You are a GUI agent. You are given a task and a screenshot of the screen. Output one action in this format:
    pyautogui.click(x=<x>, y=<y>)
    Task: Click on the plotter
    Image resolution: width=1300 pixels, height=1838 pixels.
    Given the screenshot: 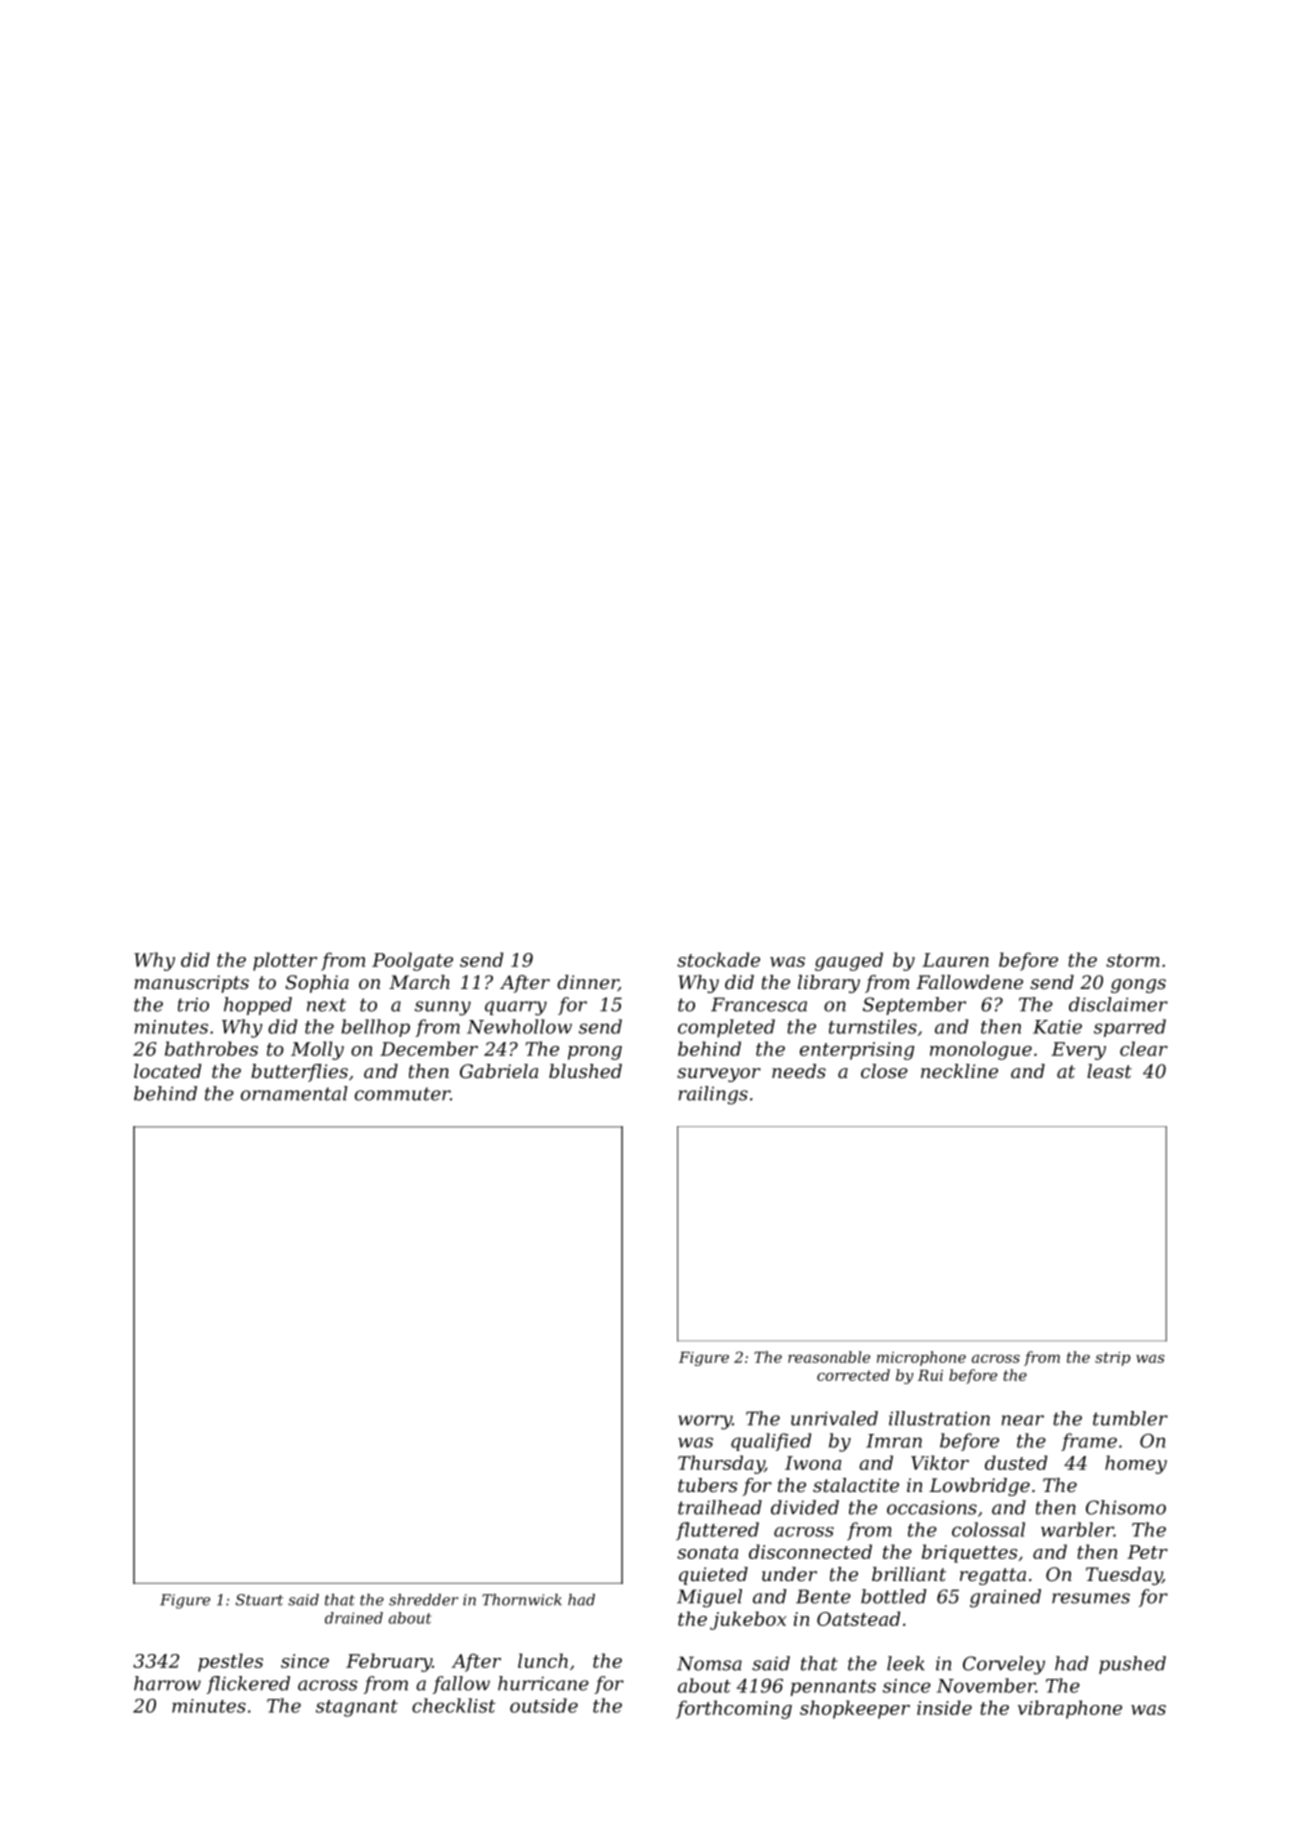 What is the action you would take?
    pyautogui.click(x=285, y=961)
